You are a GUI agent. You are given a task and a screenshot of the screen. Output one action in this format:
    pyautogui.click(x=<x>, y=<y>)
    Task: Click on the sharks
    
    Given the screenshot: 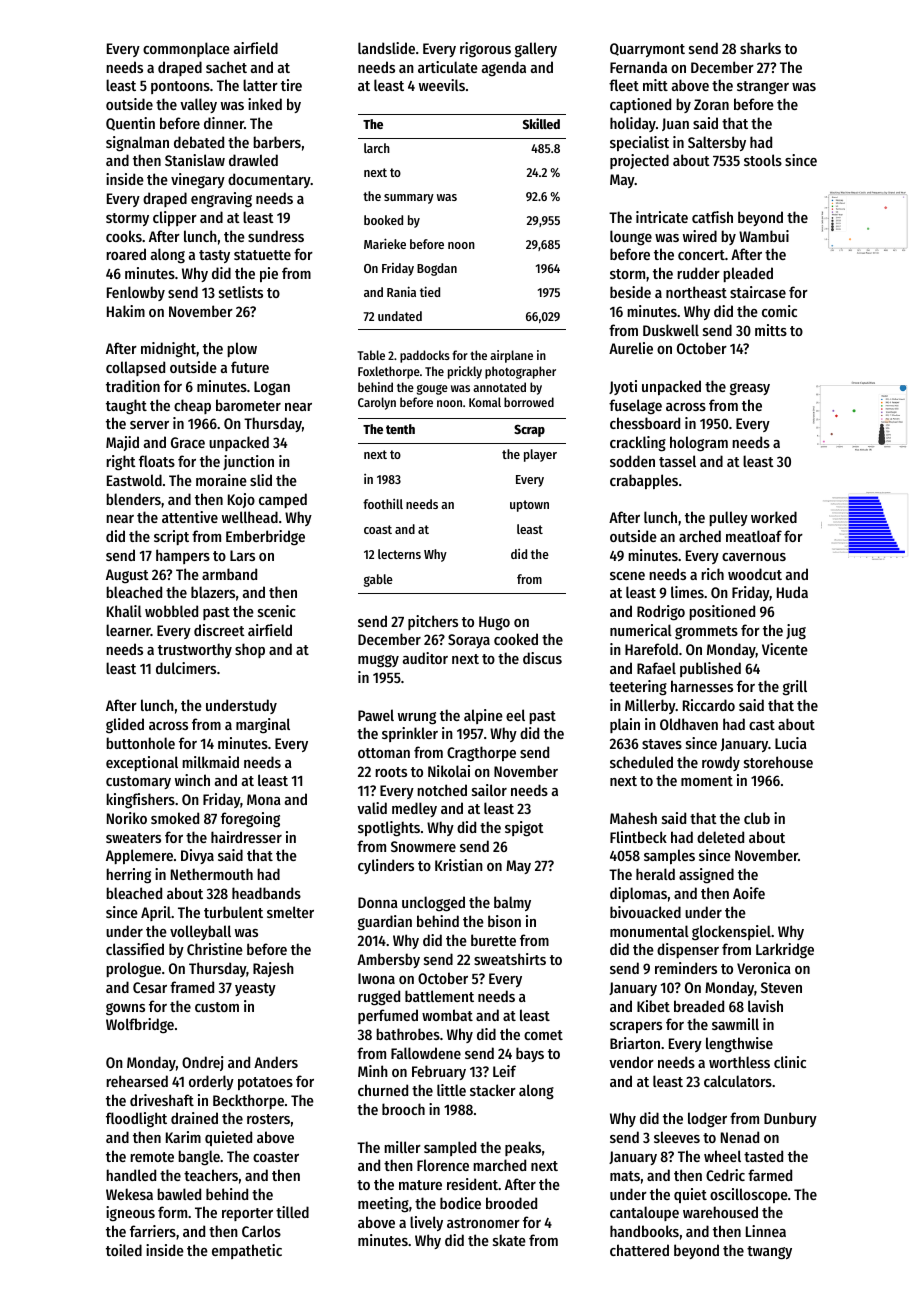 What is the action you would take?
    pyautogui.click(x=760, y=48)
